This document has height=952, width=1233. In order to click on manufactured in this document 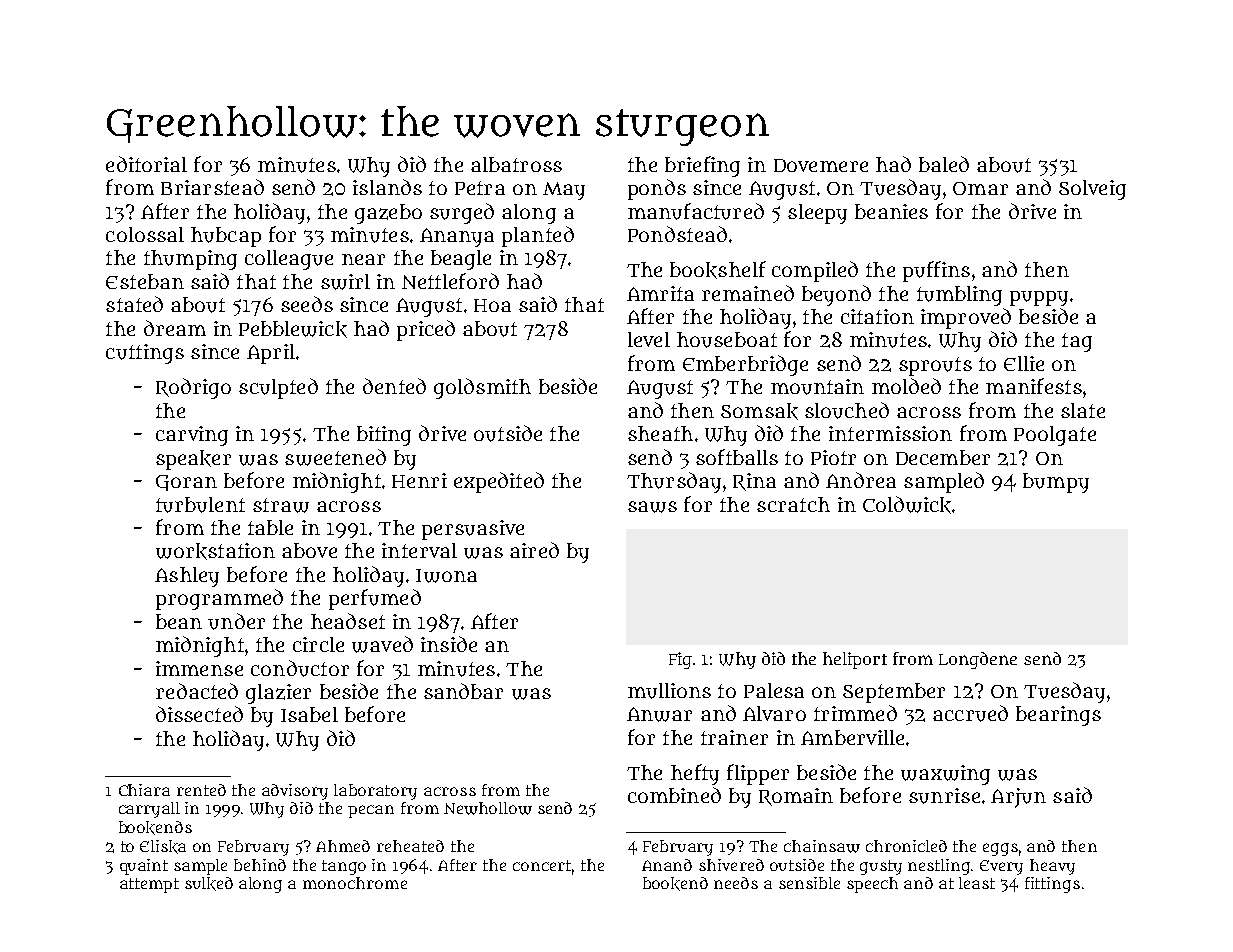, I will do `click(696, 211)`.
